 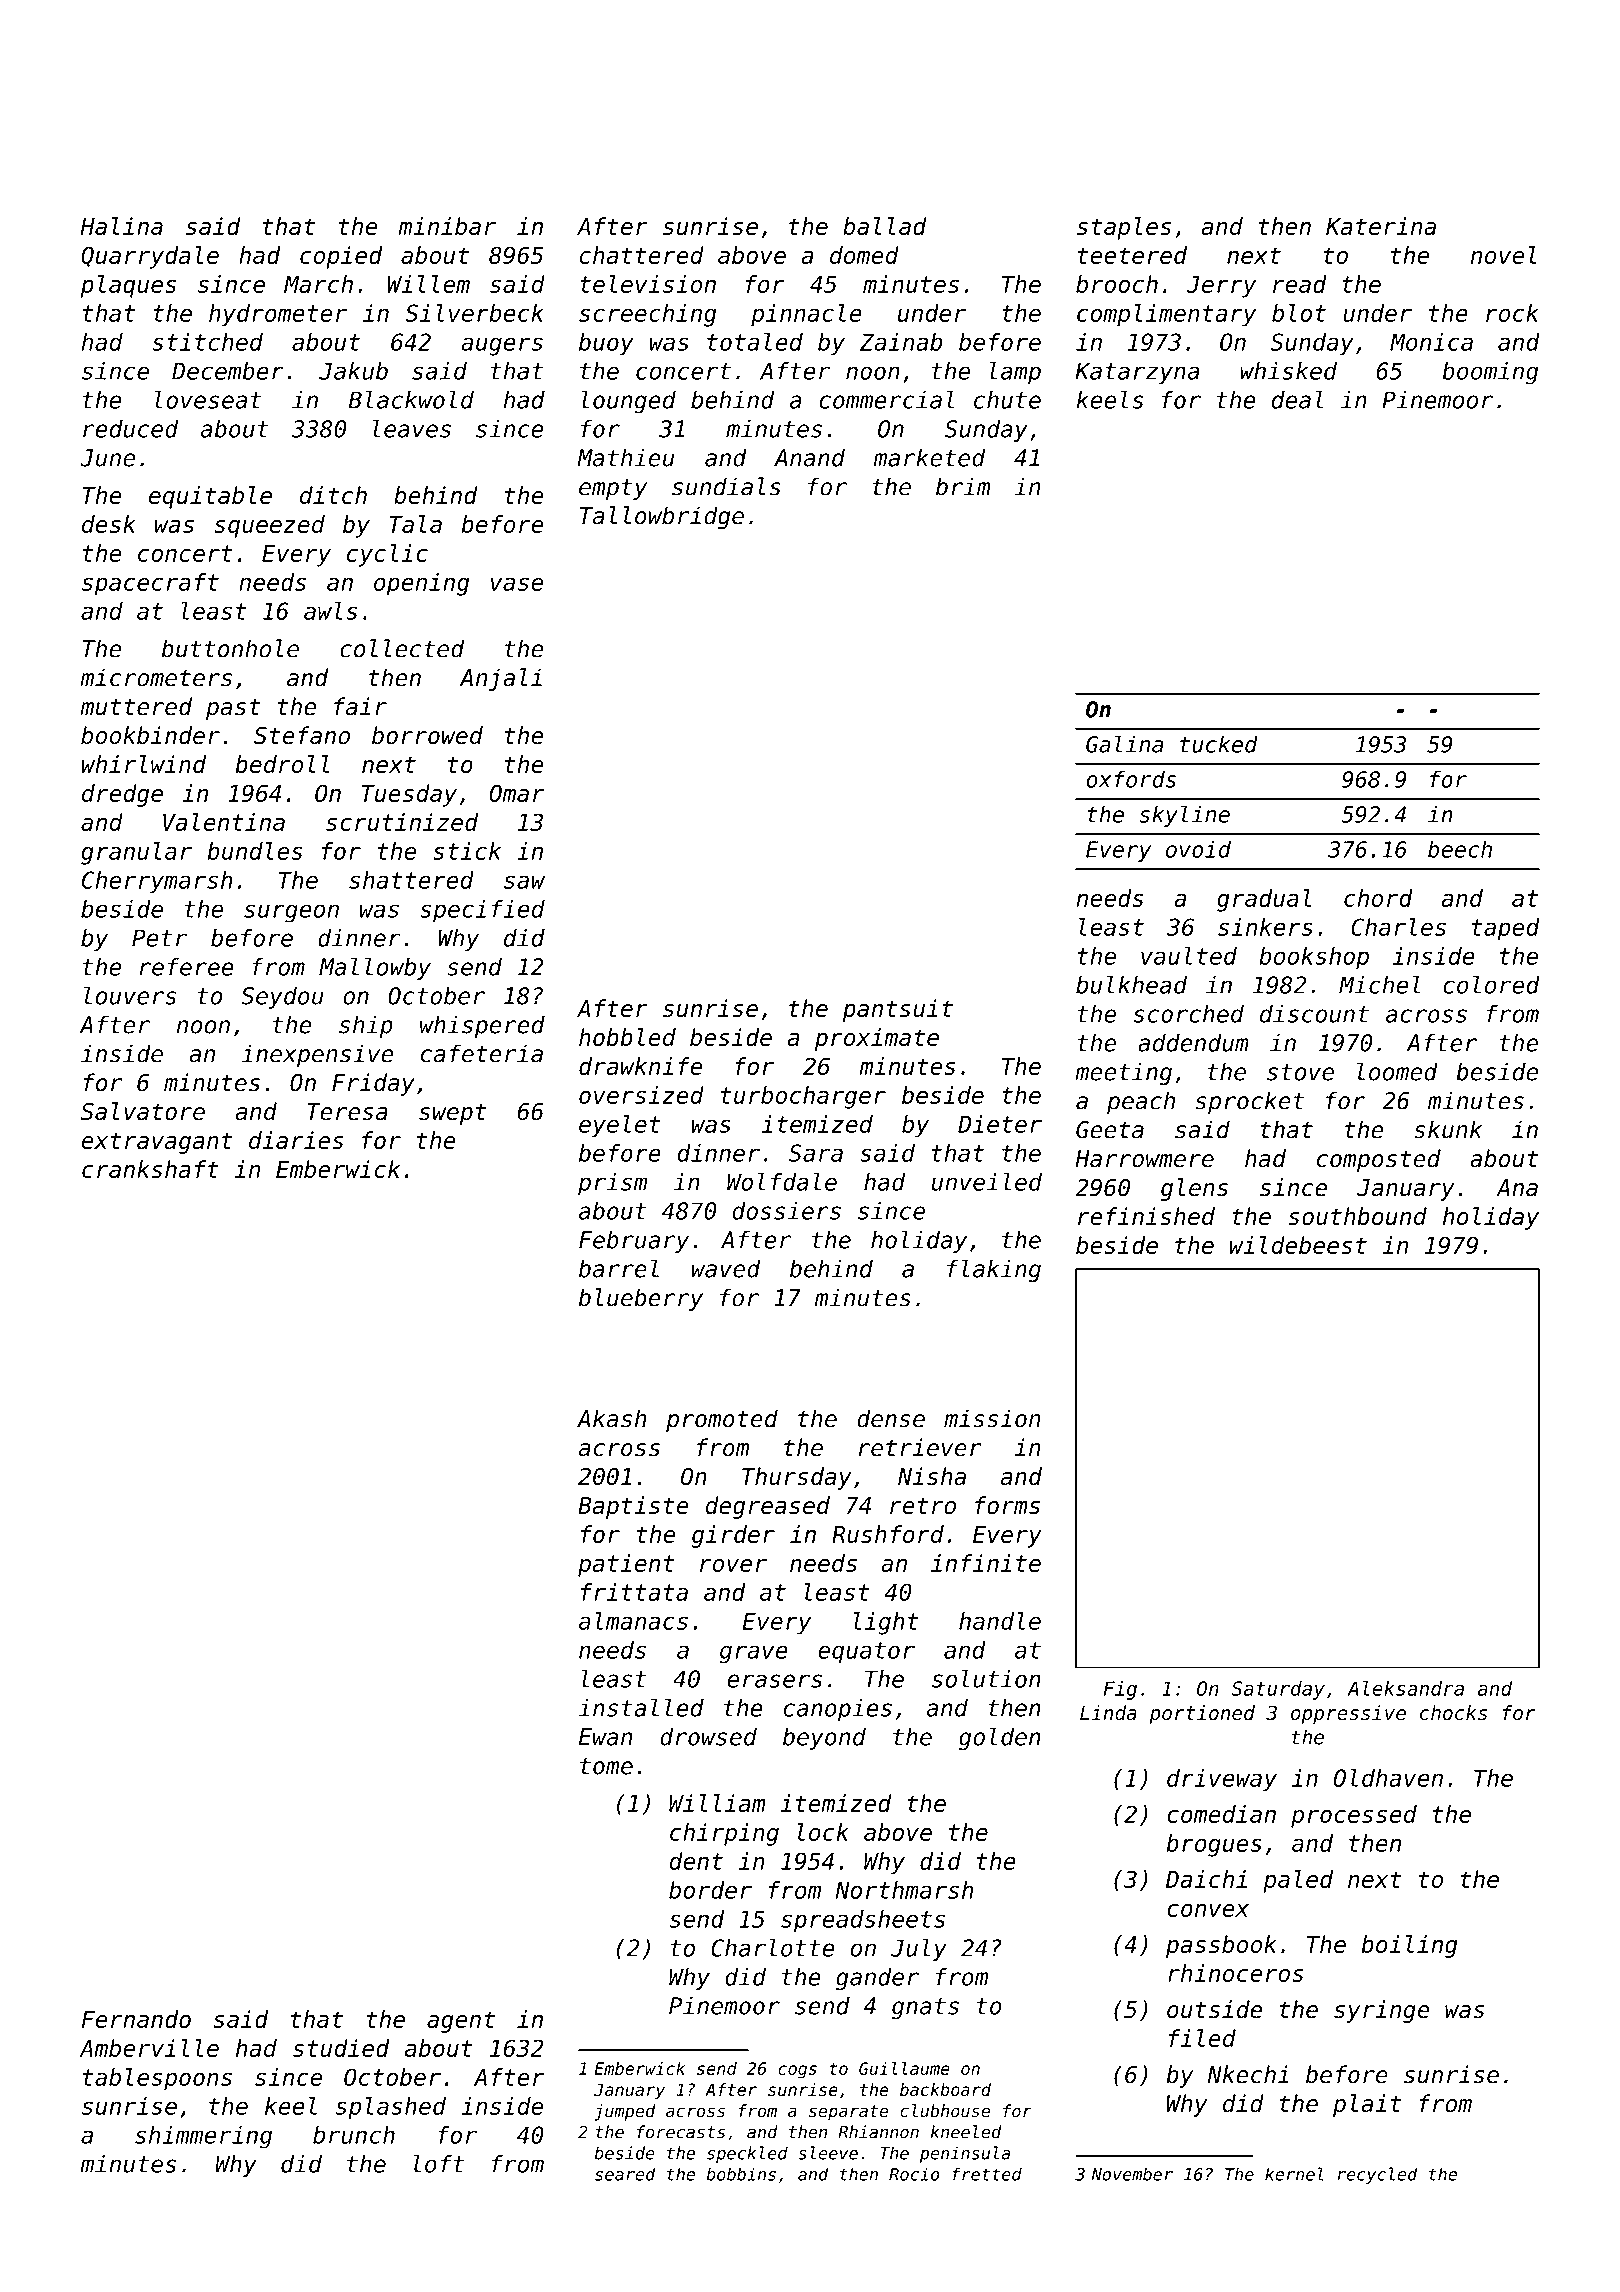 What do you see at coordinates (634, 1592) in the screenshot?
I see `frittata` at bounding box center [634, 1592].
